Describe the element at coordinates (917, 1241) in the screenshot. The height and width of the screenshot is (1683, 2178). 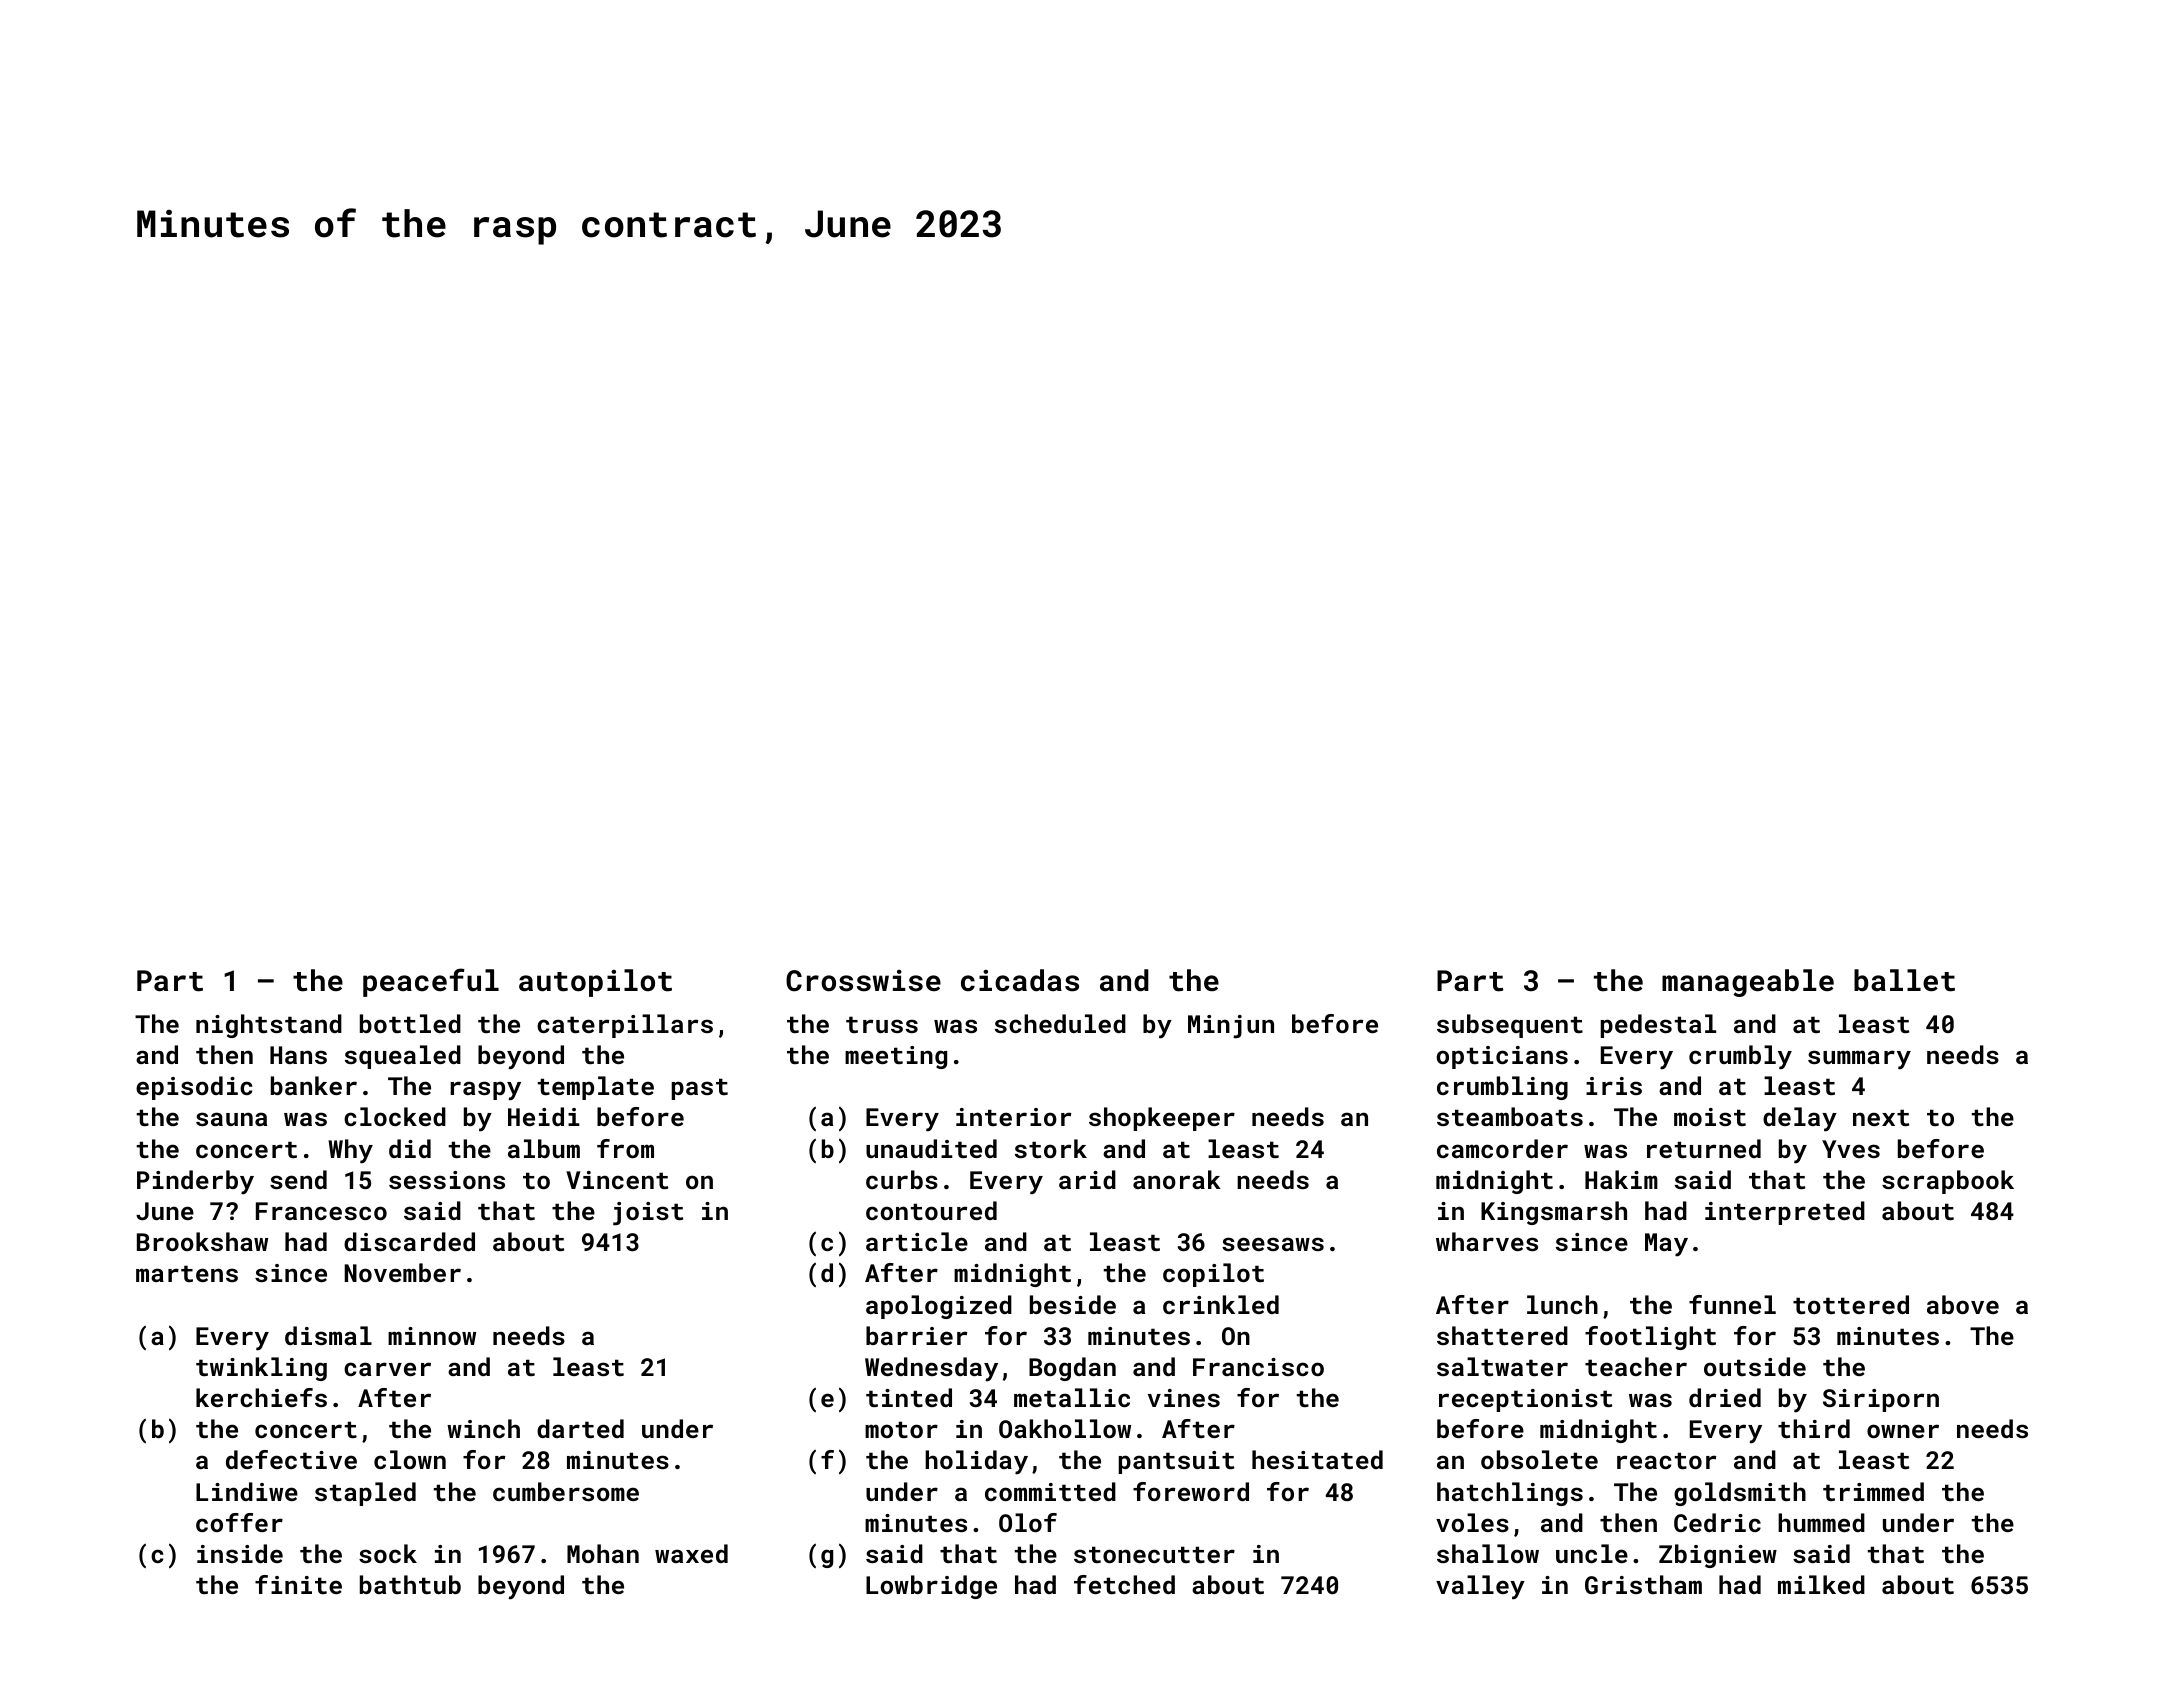
I see `article` at that location.
